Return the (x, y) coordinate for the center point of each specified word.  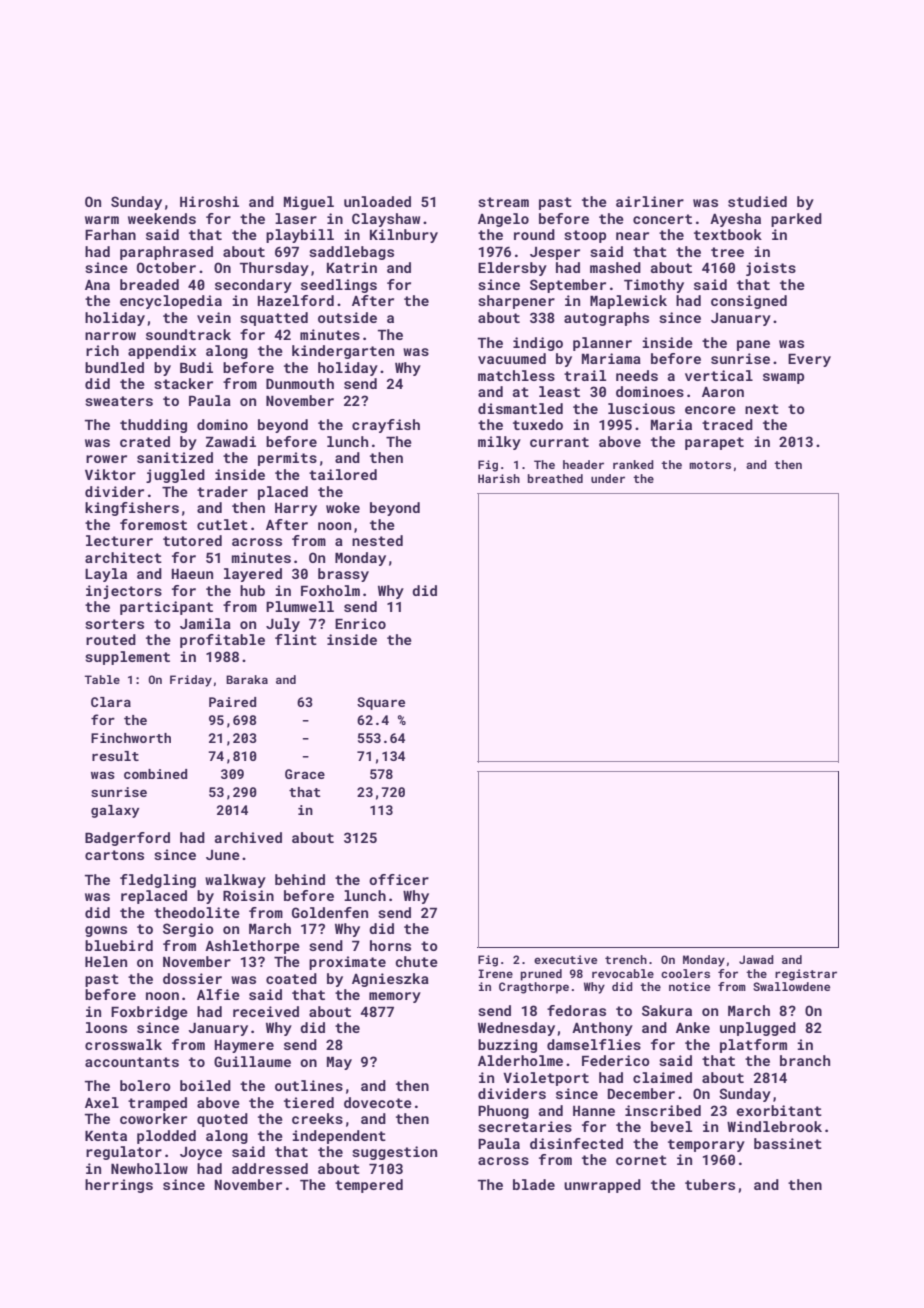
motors (710, 465)
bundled (114, 367)
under (608, 478)
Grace (305, 774)
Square (381, 703)
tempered (369, 1186)
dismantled (520, 408)
